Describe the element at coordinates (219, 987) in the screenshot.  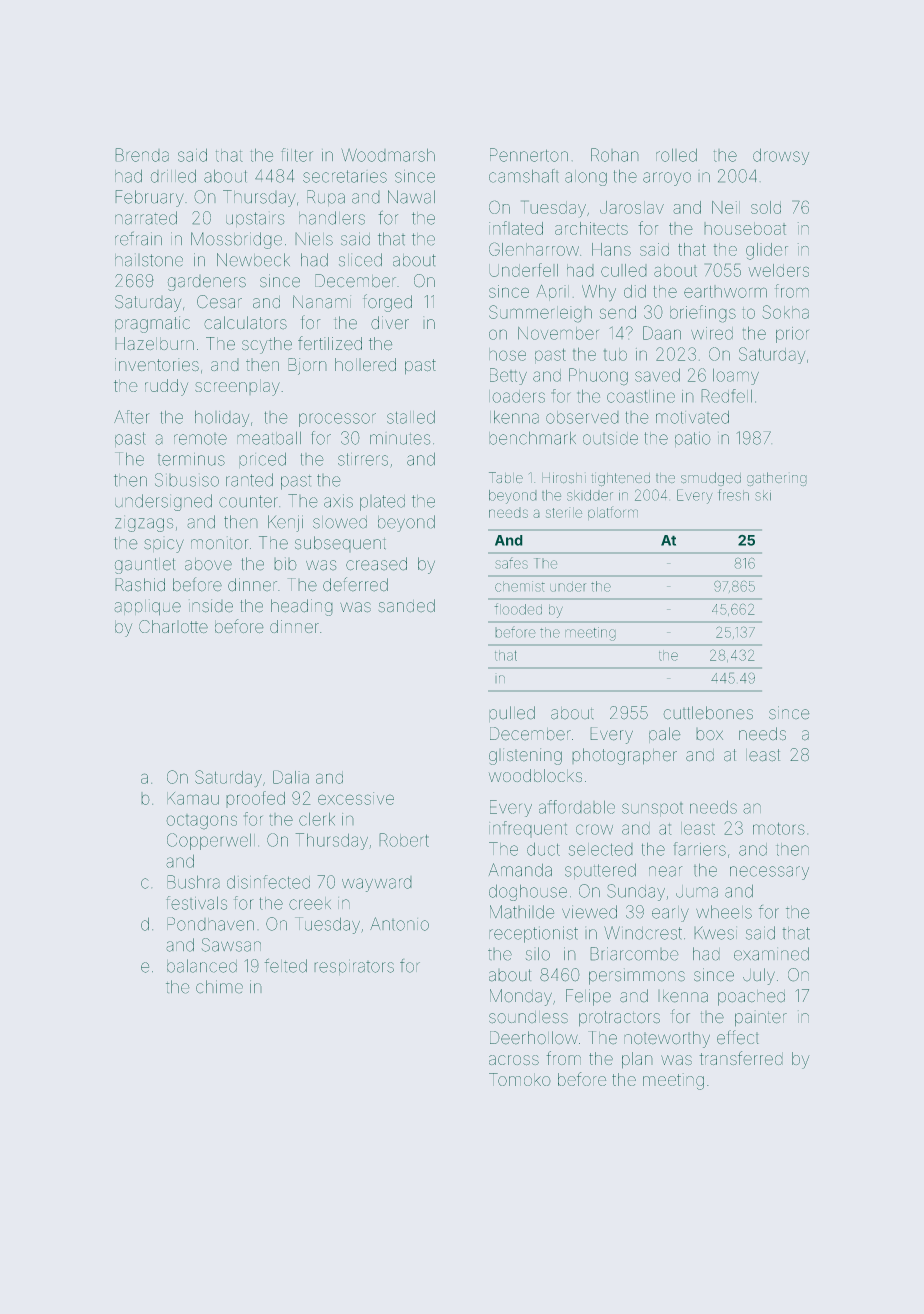
I see `chime` at that location.
